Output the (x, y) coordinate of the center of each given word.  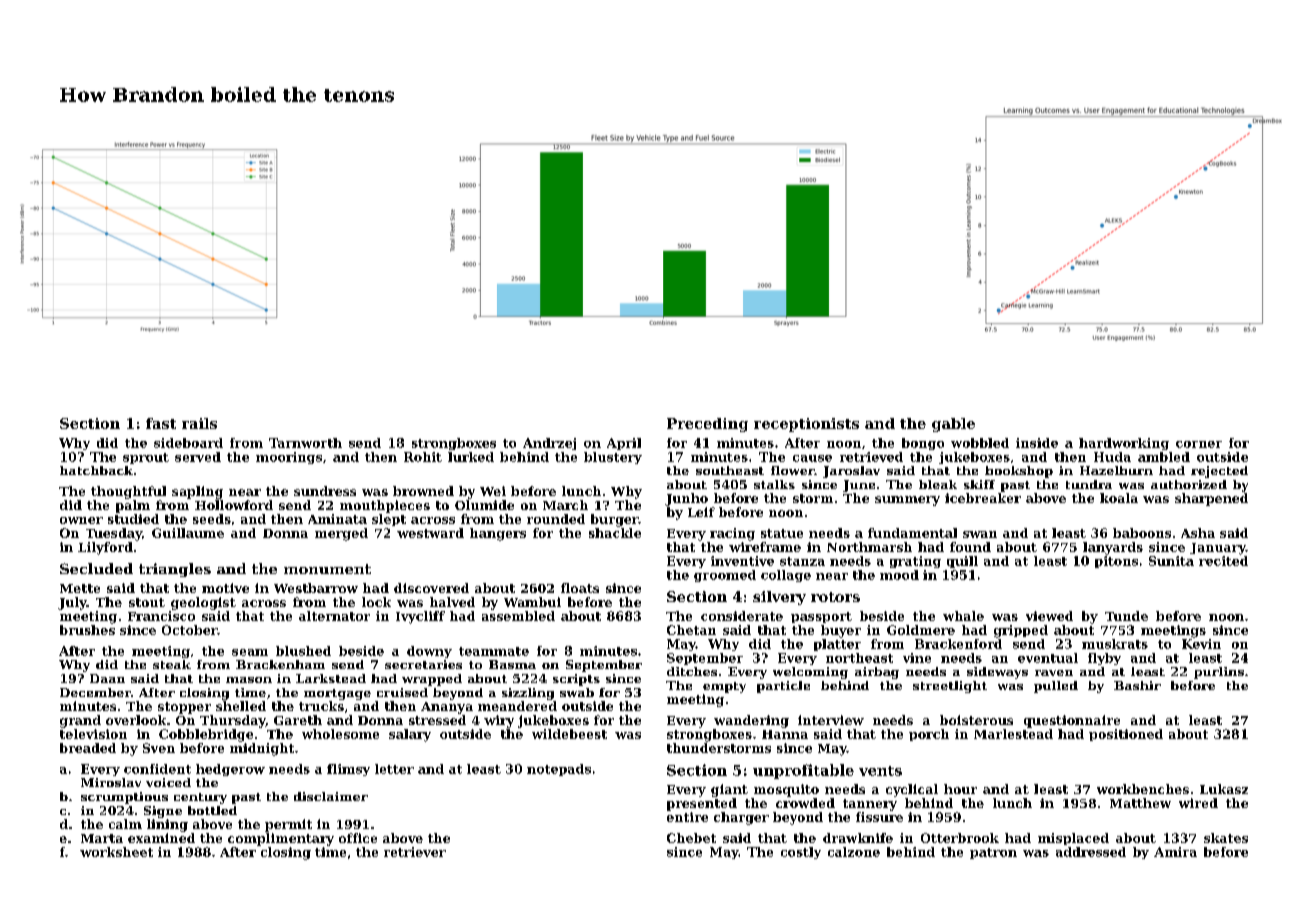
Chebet (691, 838)
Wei (493, 491)
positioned (1126, 735)
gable (953, 425)
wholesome (340, 734)
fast (161, 423)
